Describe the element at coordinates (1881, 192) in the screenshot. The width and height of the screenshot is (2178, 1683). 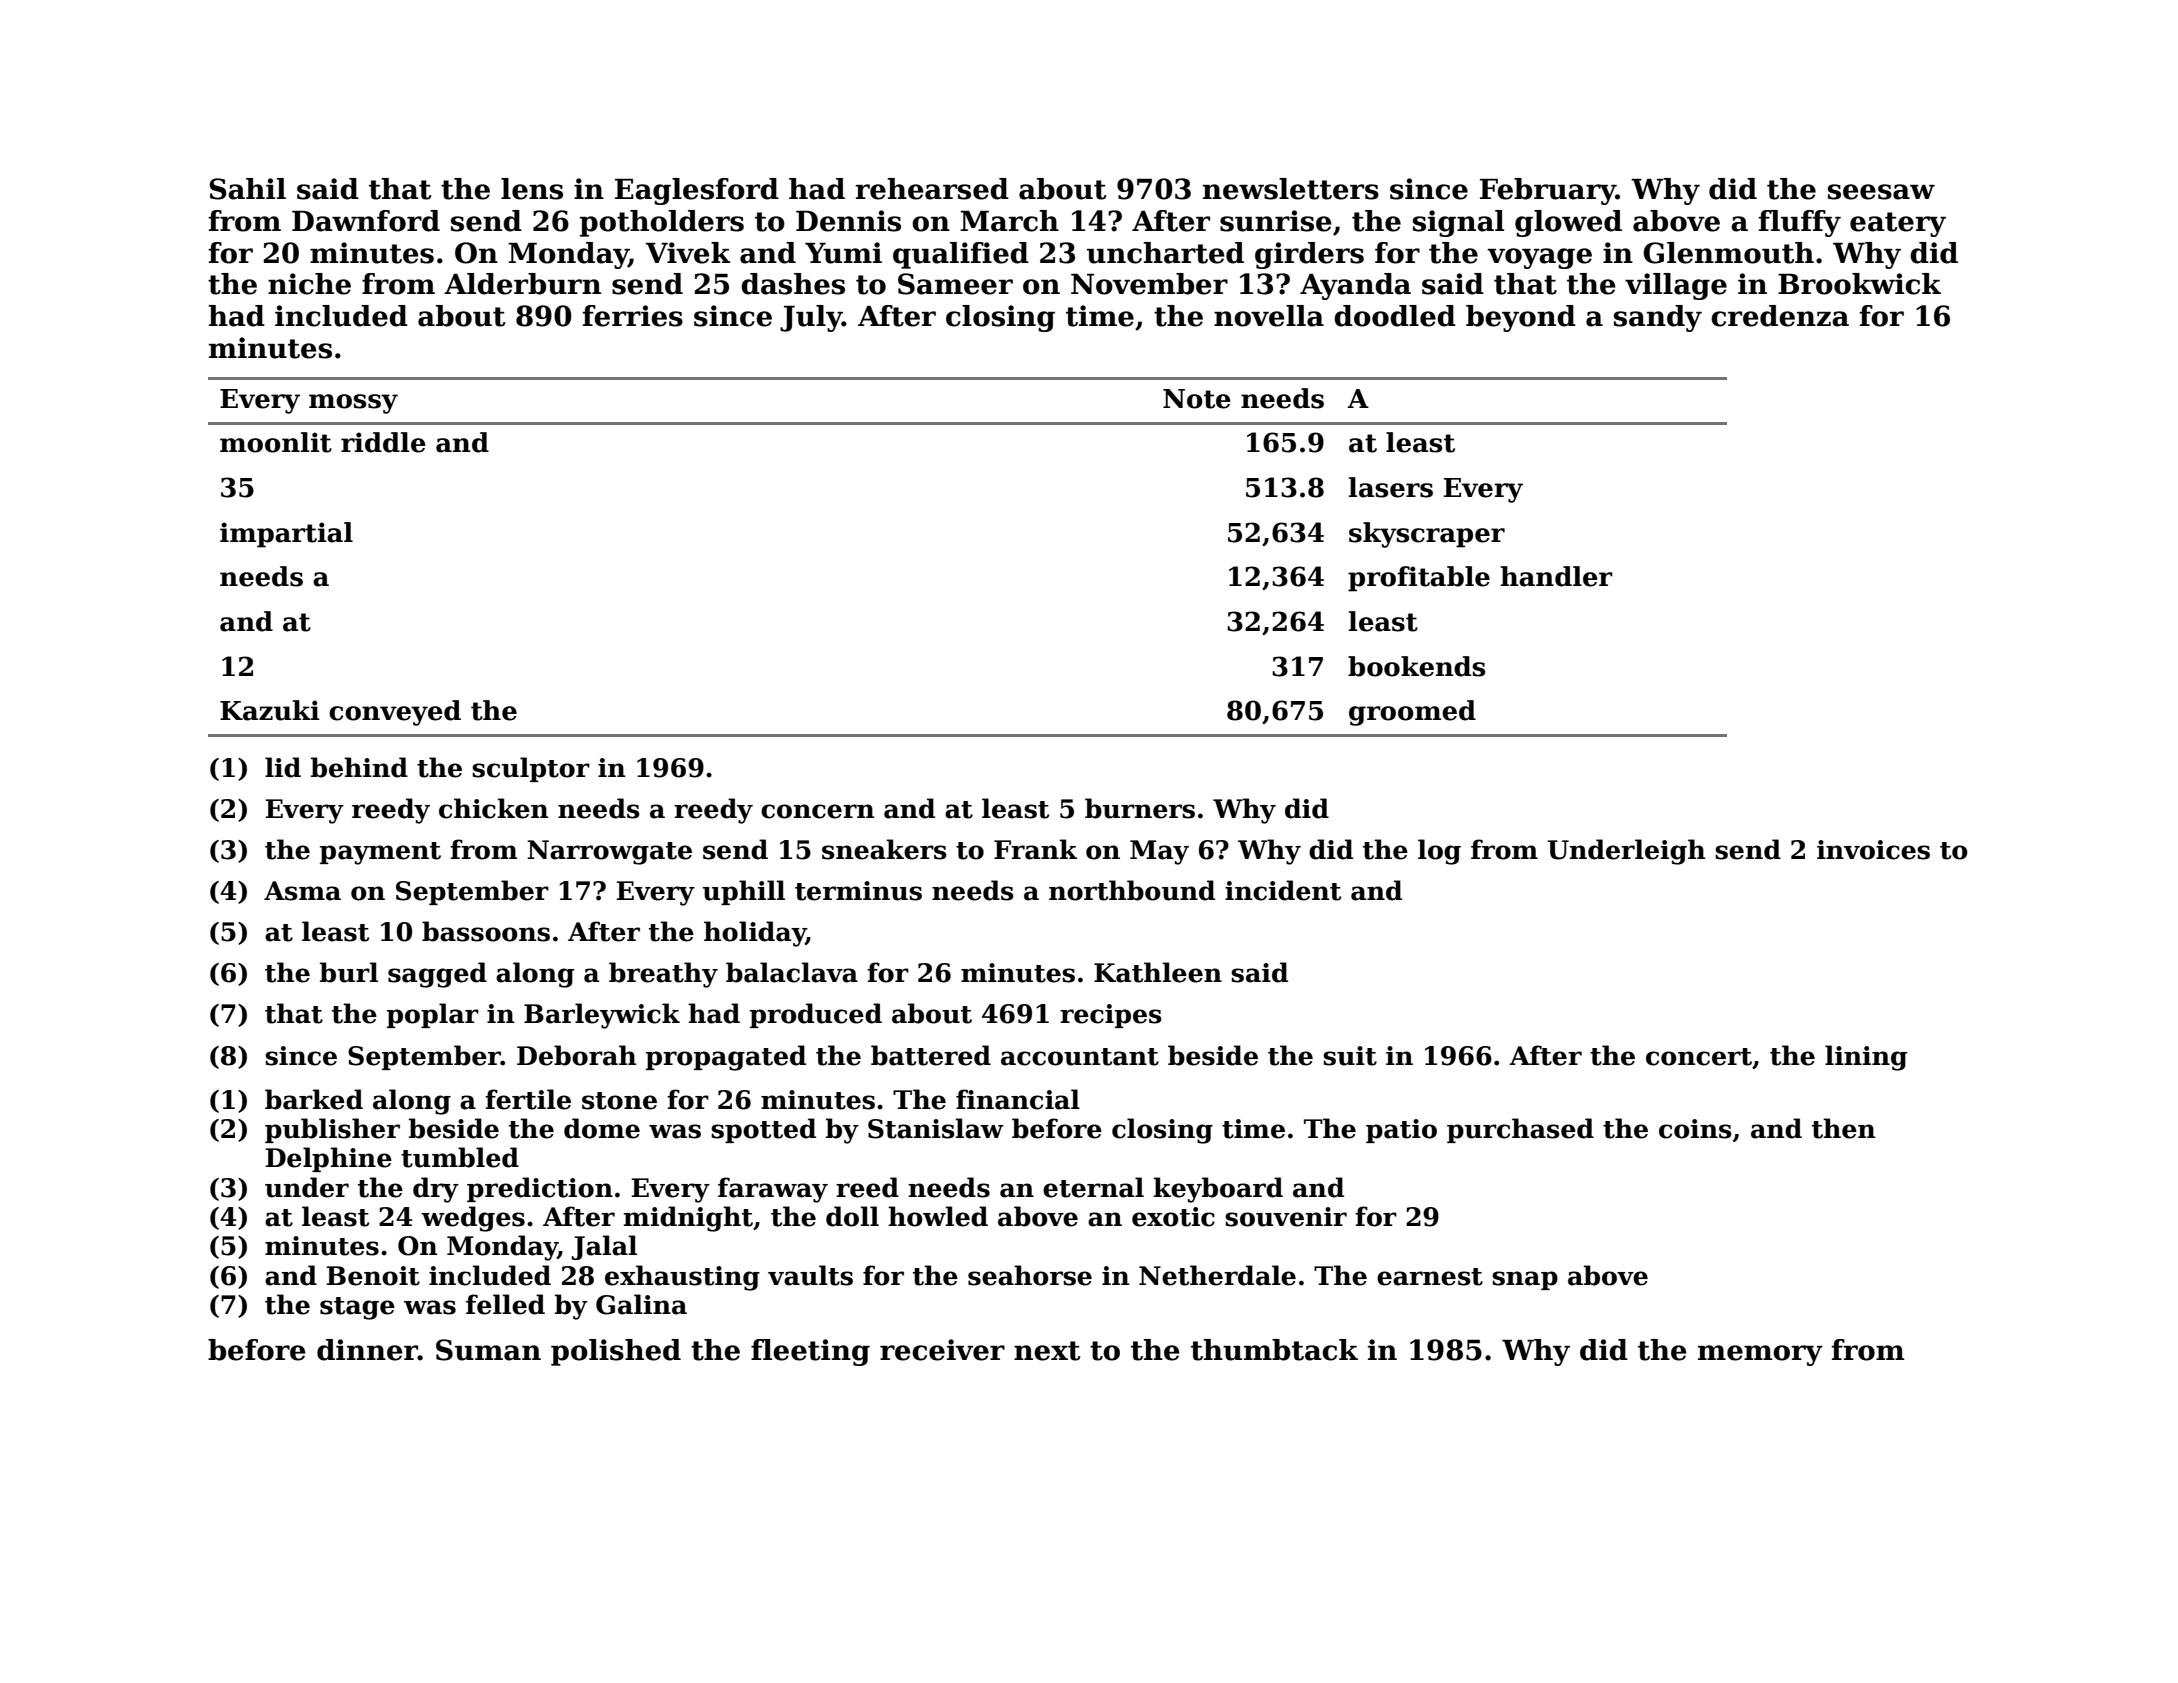
I see `seesaw` at that location.
